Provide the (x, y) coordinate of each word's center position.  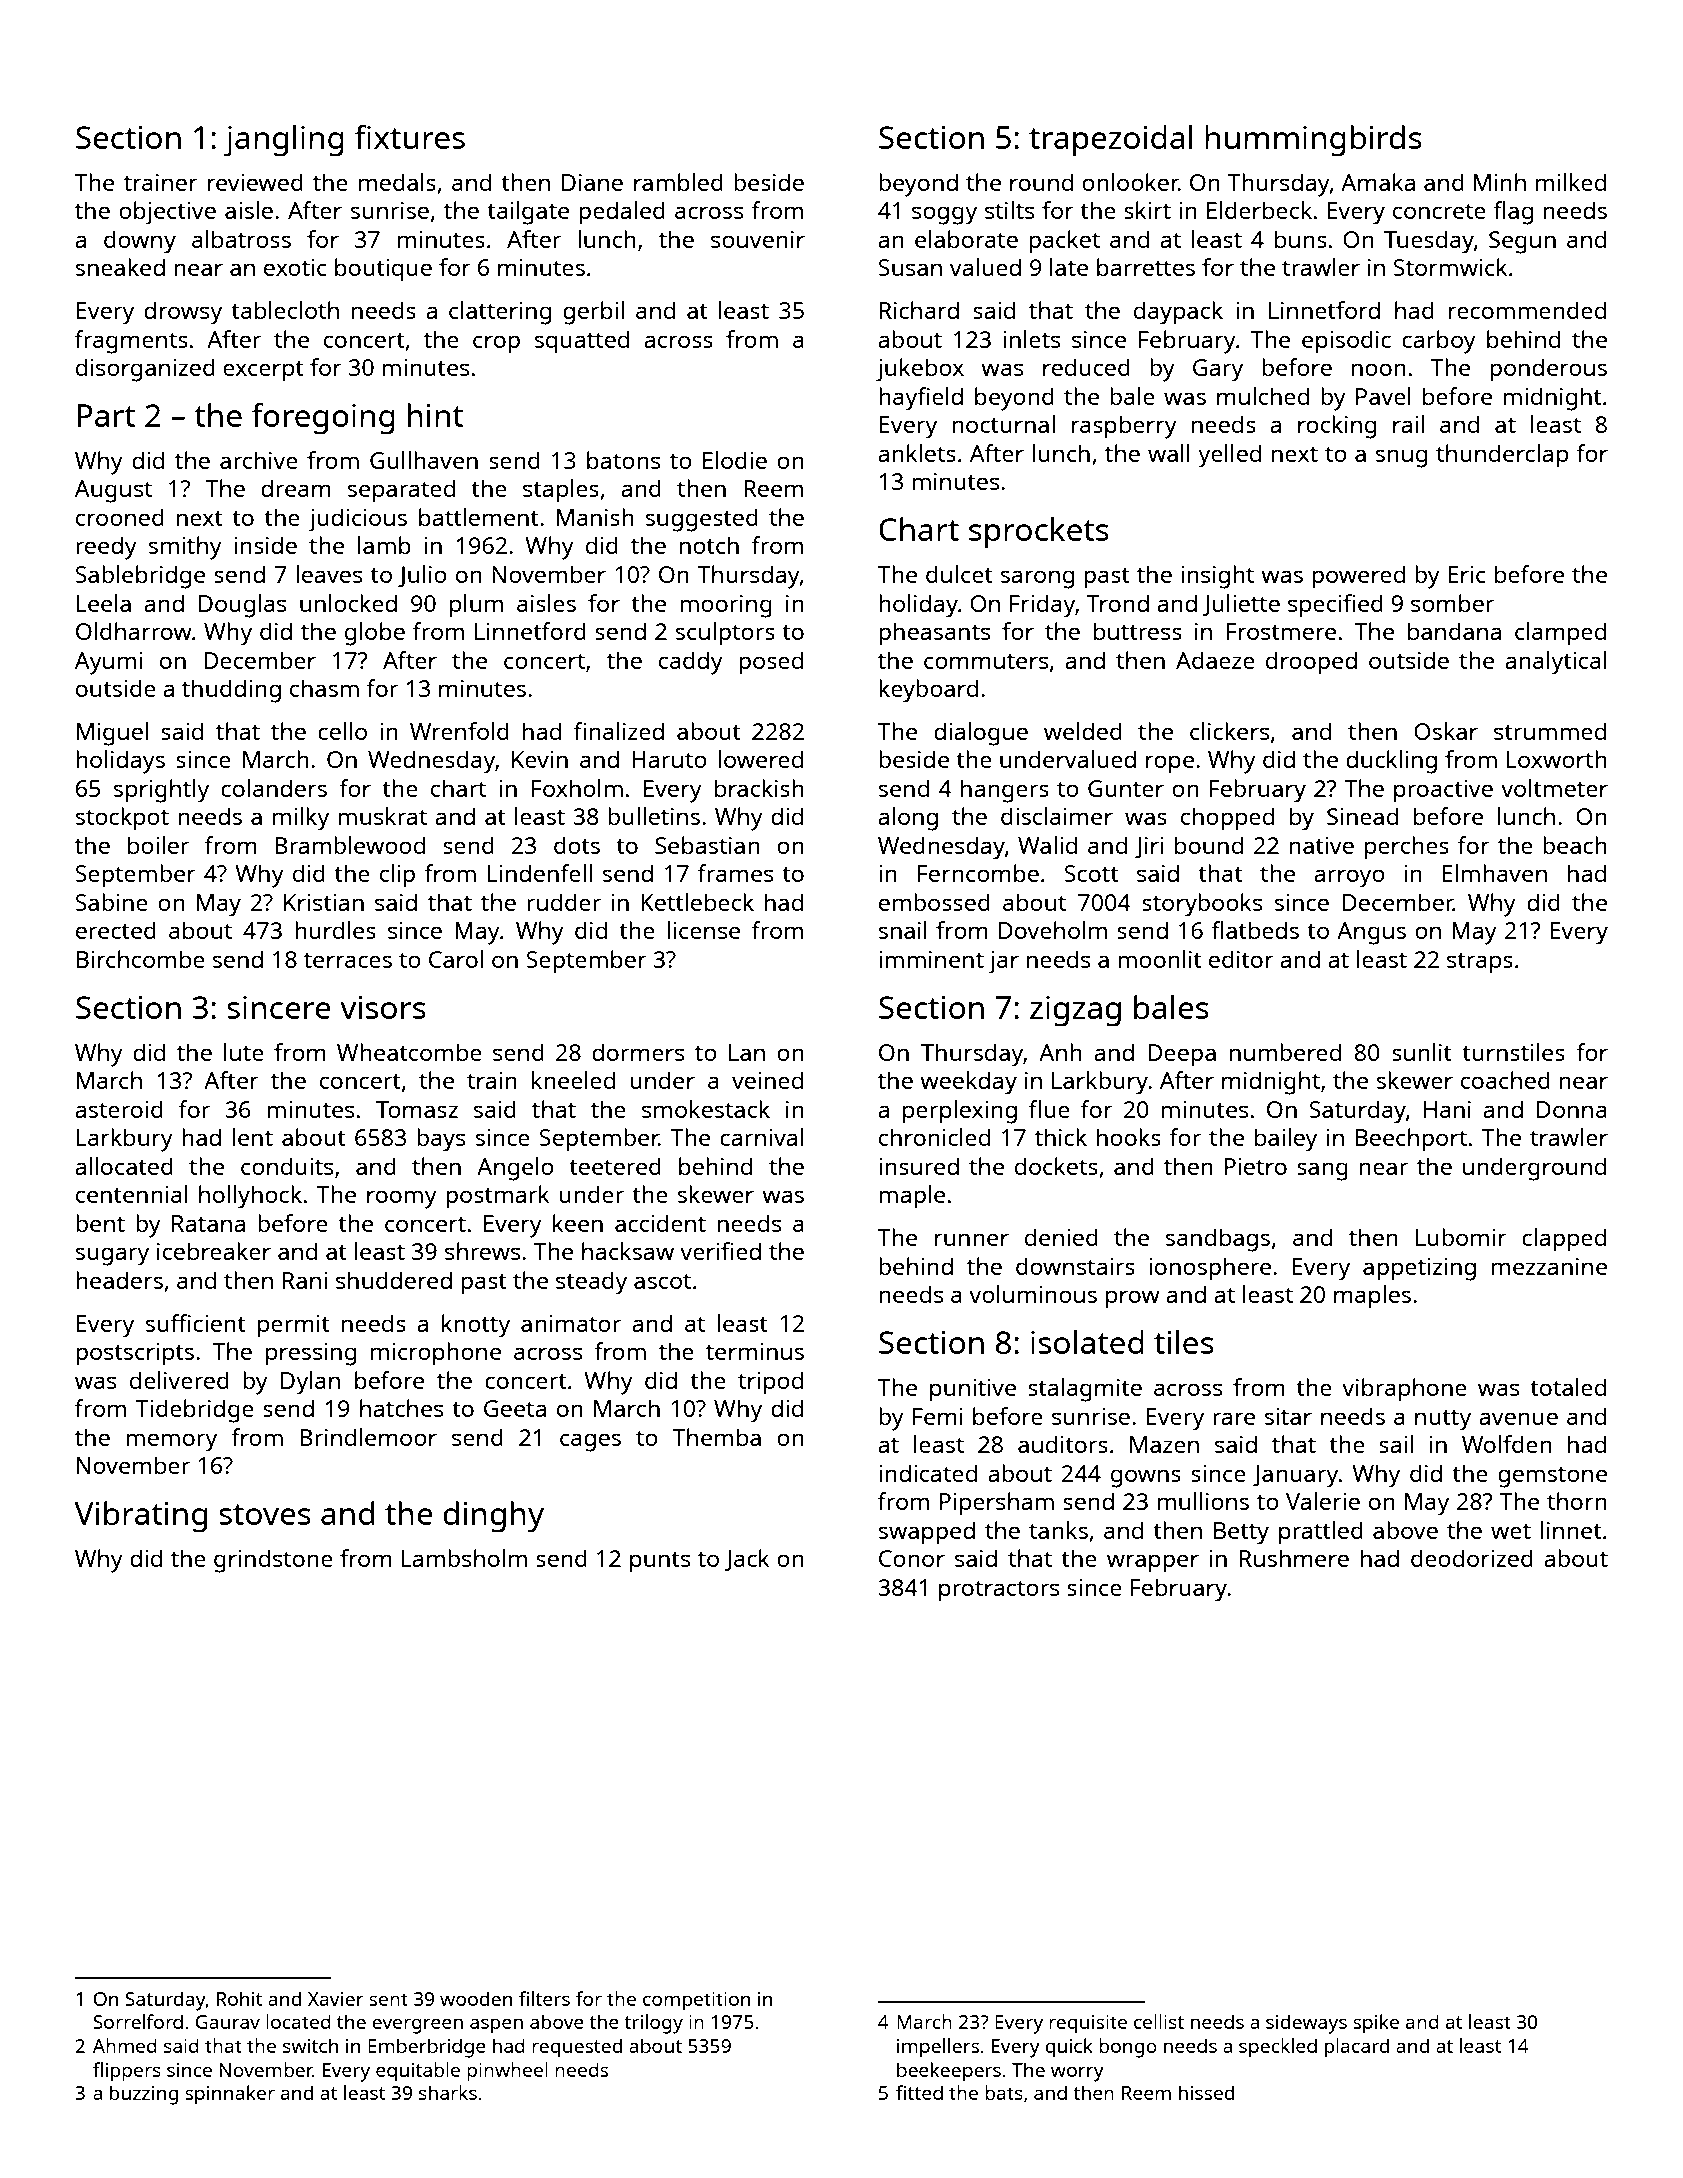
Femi (937, 1416)
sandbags (1218, 1240)
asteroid (119, 1109)
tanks (1058, 1530)
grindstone (273, 1561)
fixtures (409, 137)
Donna (1572, 1109)
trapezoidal (1110, 141)
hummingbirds (1313, 141)
